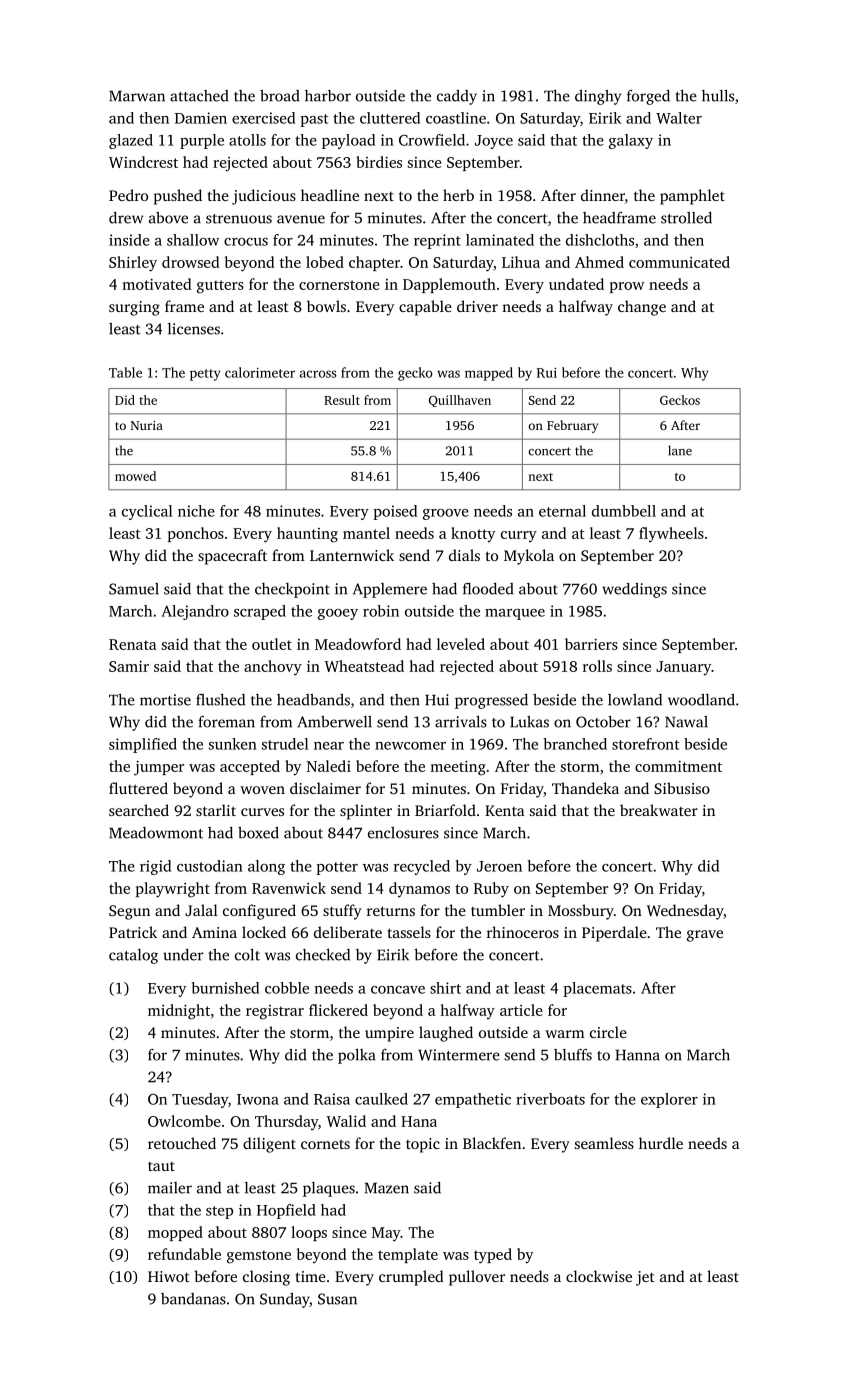 The height and width of the document is (1400, 849). Describe the element at coordinates (498, 910) in the document. I see `tumbler` at that location.
